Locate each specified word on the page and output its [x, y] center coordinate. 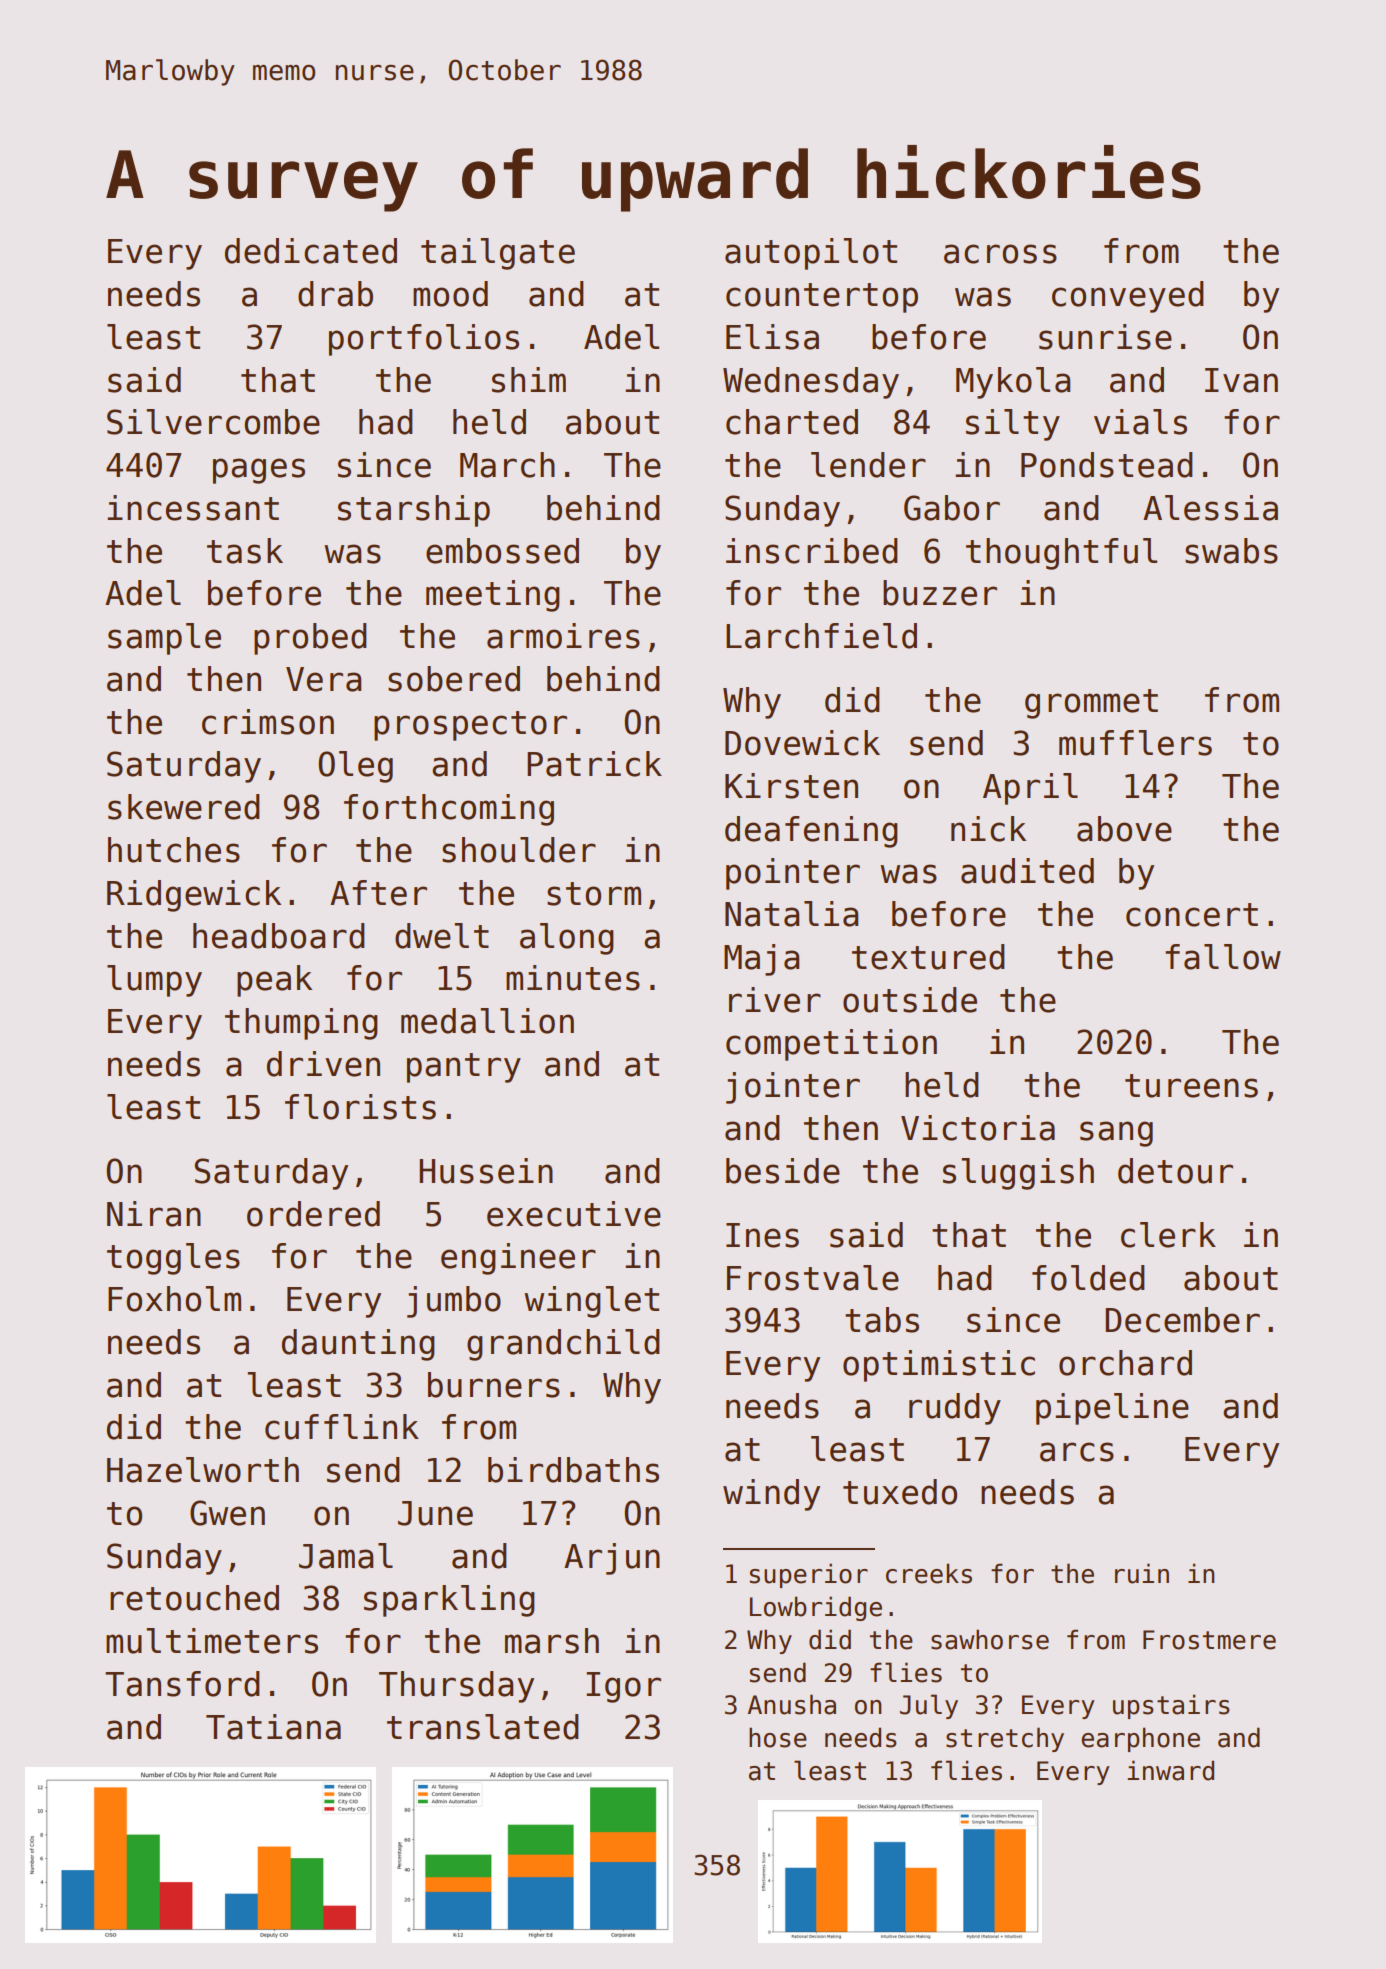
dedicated [311, 251]
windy [771, 1495]
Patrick [594, 764]
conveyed [1128, 297]
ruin [1142, 1573]
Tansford [182, 1684]
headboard [279, 936]
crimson [268, 722]
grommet [1091, 704]
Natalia [791, 914]
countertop [822, 298]
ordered [313, 1214]
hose [778, 1737]
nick [988, 829]
